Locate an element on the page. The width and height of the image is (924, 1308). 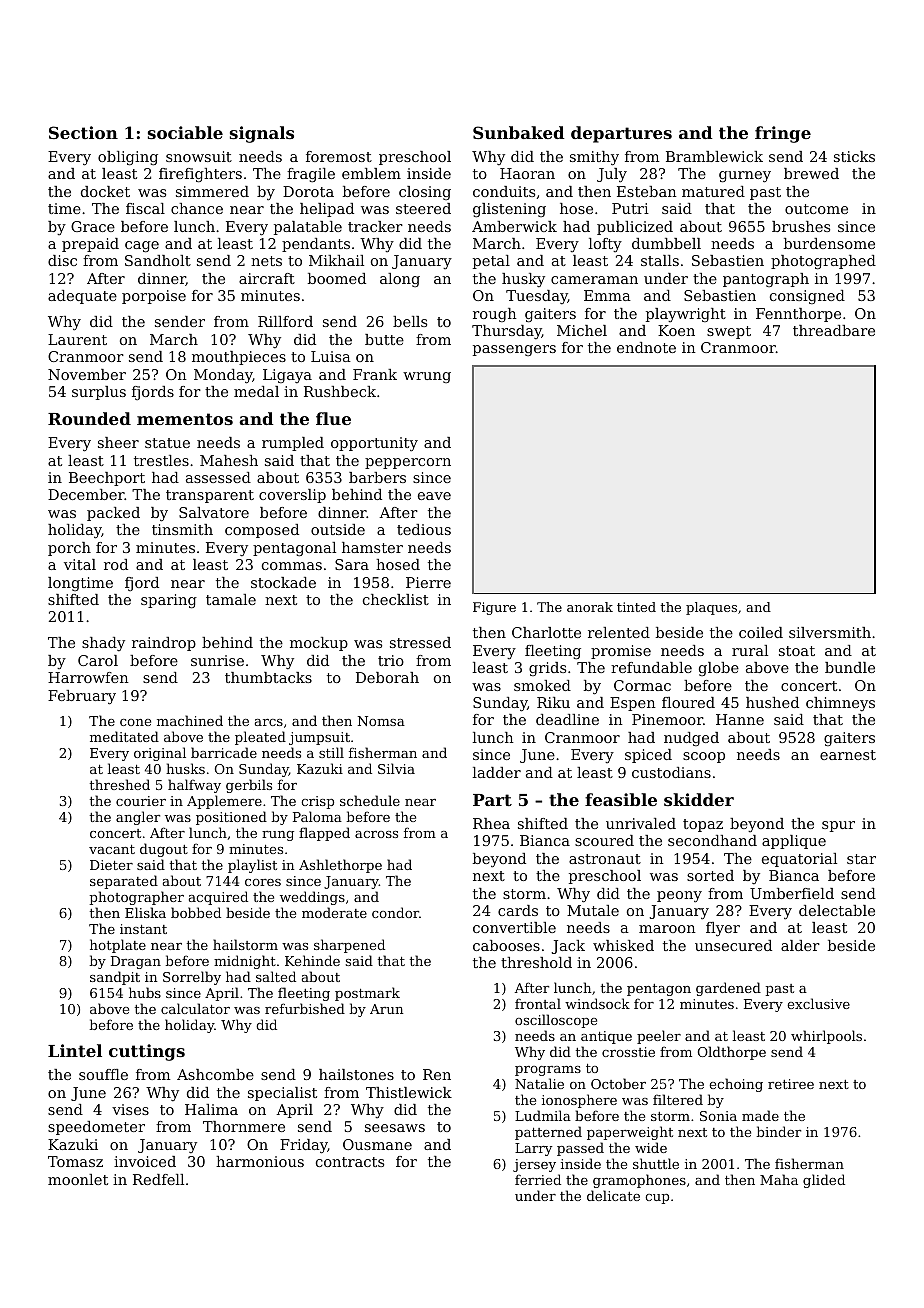
Section is located at coordinates (83, 132).
